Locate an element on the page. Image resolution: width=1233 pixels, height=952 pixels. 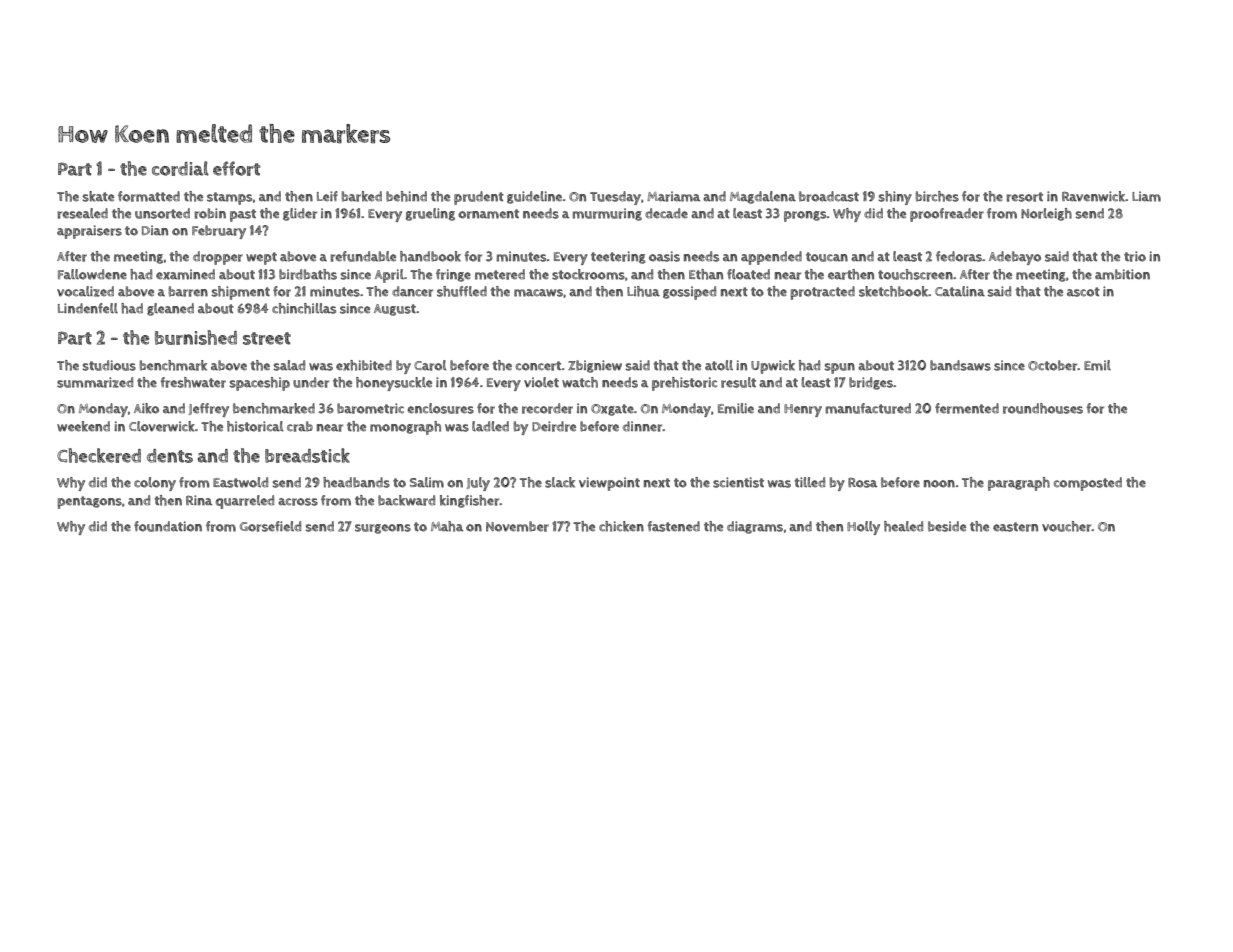
Norleigh is located at coordinates (1046, 214).
